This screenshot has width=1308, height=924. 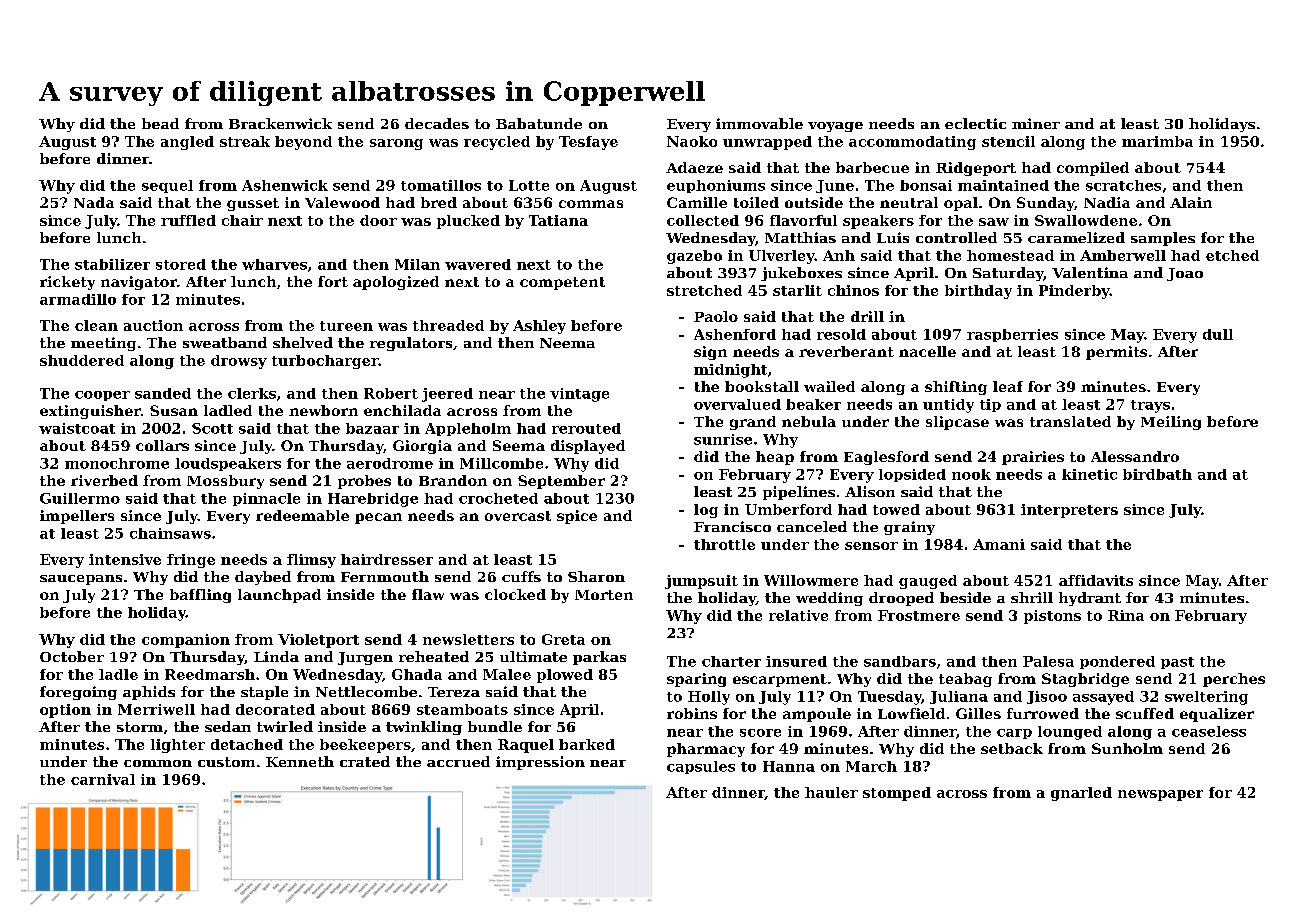 I want to click on fringe, so click(x=191, y=561).
